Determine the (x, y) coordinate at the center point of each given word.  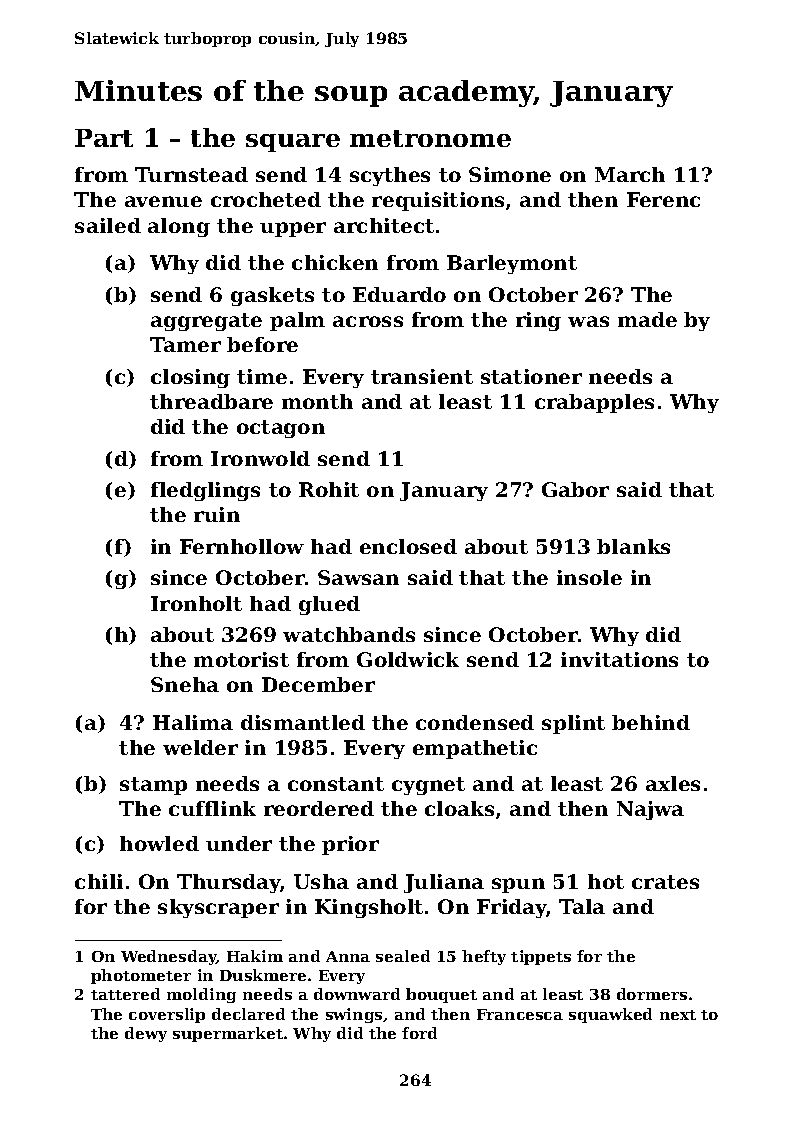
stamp (153, 786)
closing (190, 378)
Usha (321, 881)
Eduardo (399, 294)
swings (354, 1015)
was (588, 321)
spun (518, 885)
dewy (146, 1034)
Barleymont (512, 264)
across (368, 321)
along (179, 227)
